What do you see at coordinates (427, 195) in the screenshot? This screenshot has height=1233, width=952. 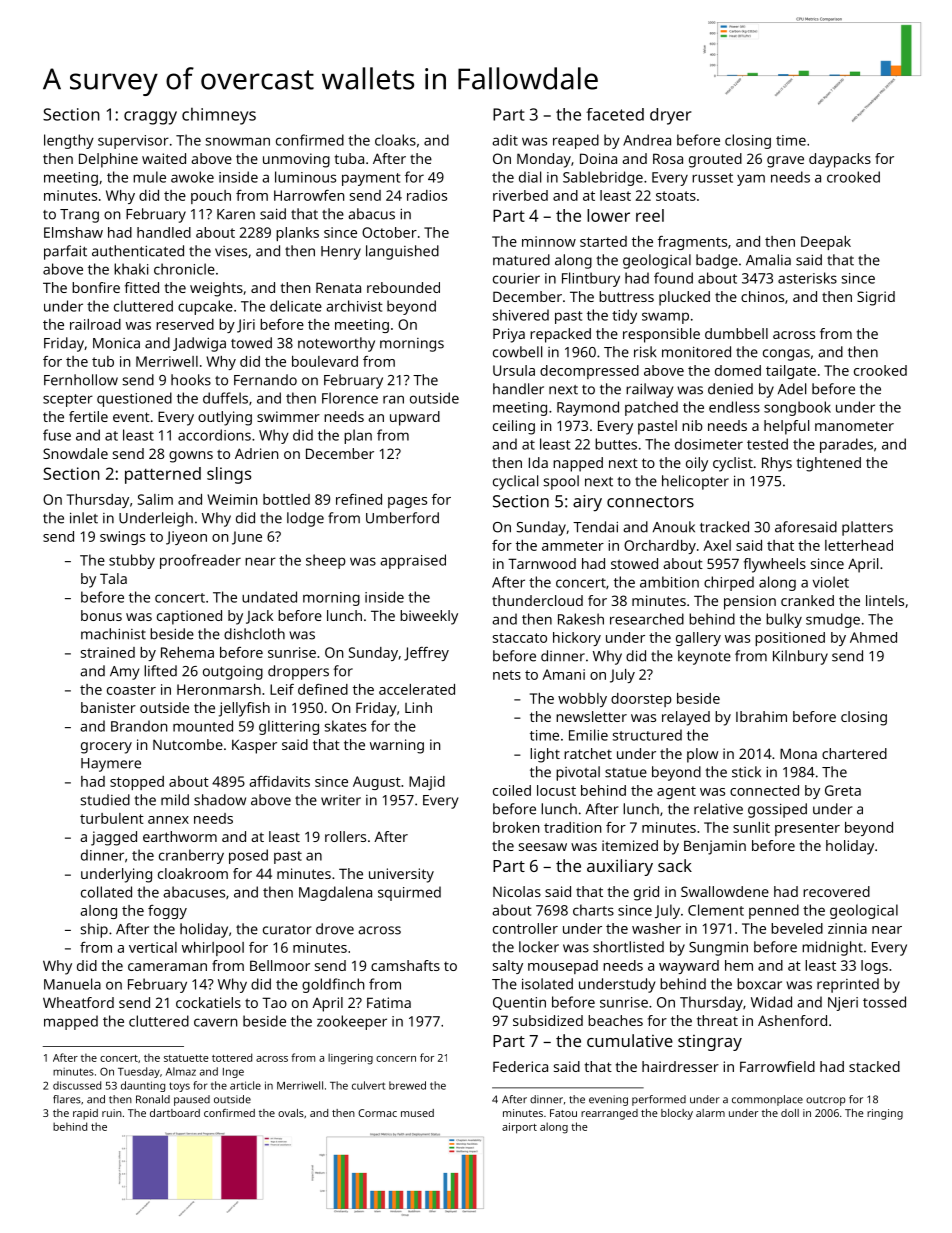 I see `radios` at bounding box center [427, 195].
